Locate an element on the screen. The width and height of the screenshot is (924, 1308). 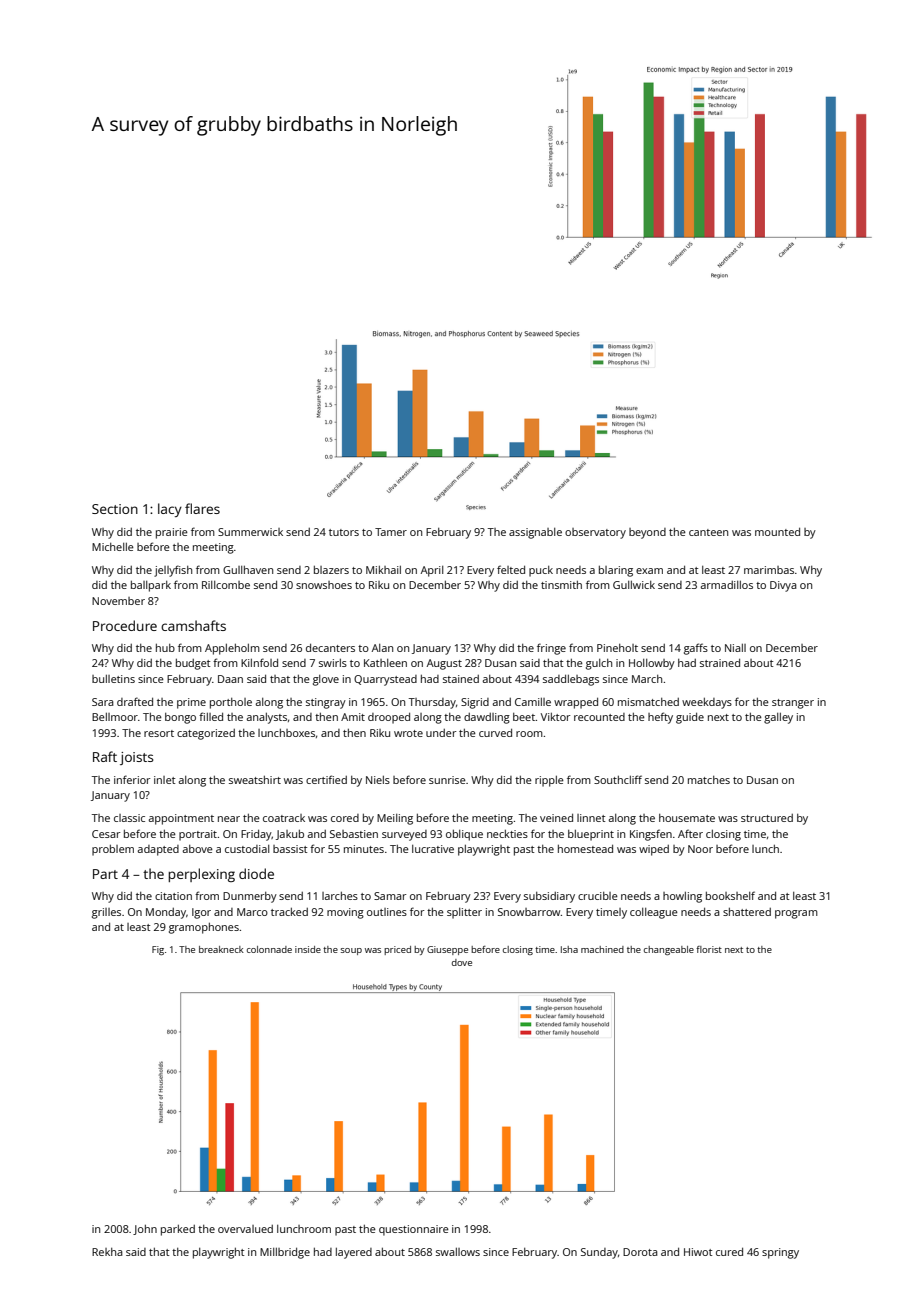
Tamer is located at coordinates (391, 532).
